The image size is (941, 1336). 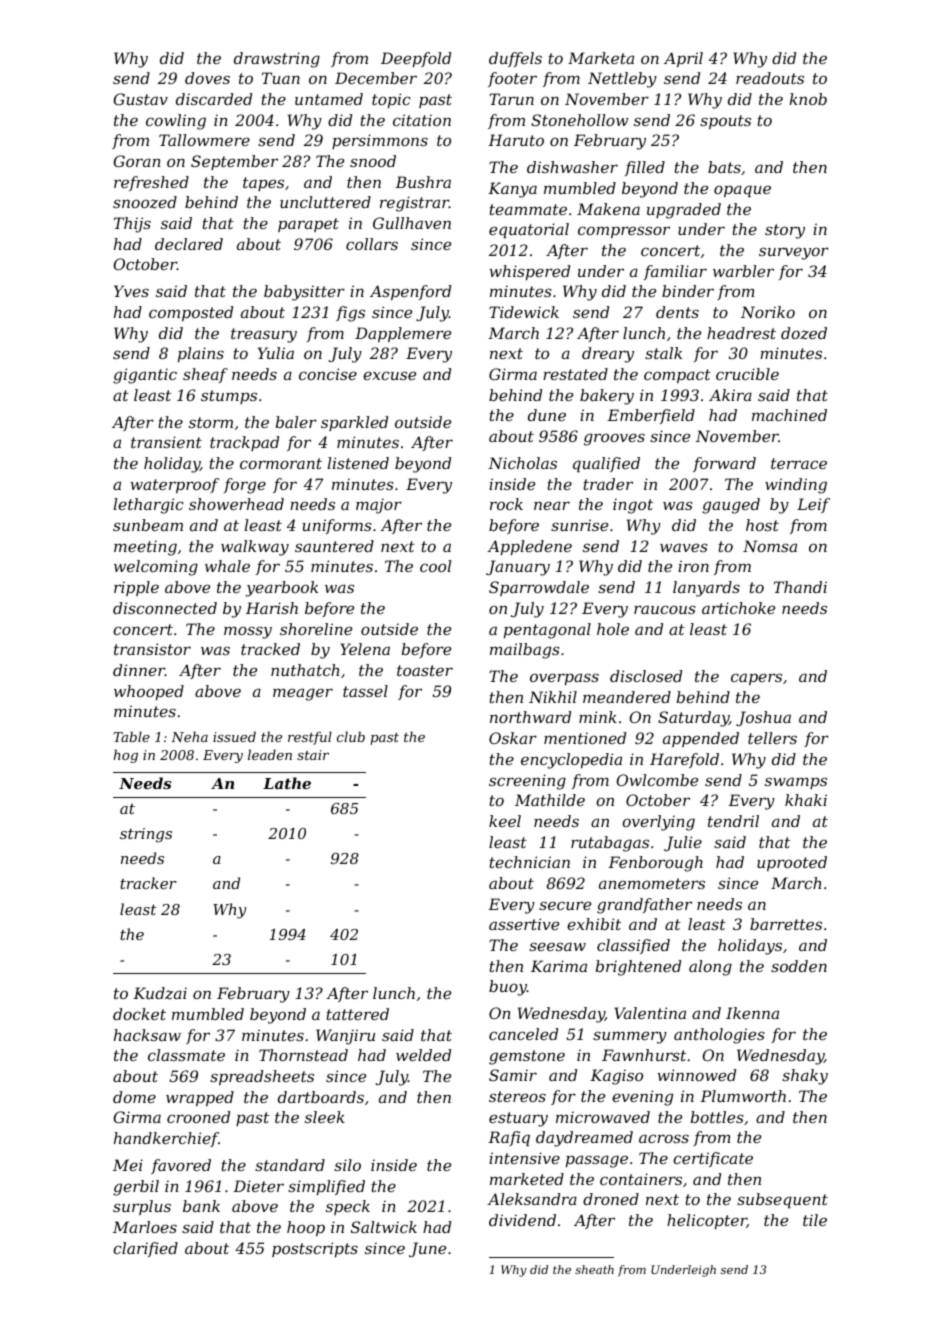 What do you see at coordinates (148, 883) in the image?
I see `tracker` at bounding box center [148, 883].
